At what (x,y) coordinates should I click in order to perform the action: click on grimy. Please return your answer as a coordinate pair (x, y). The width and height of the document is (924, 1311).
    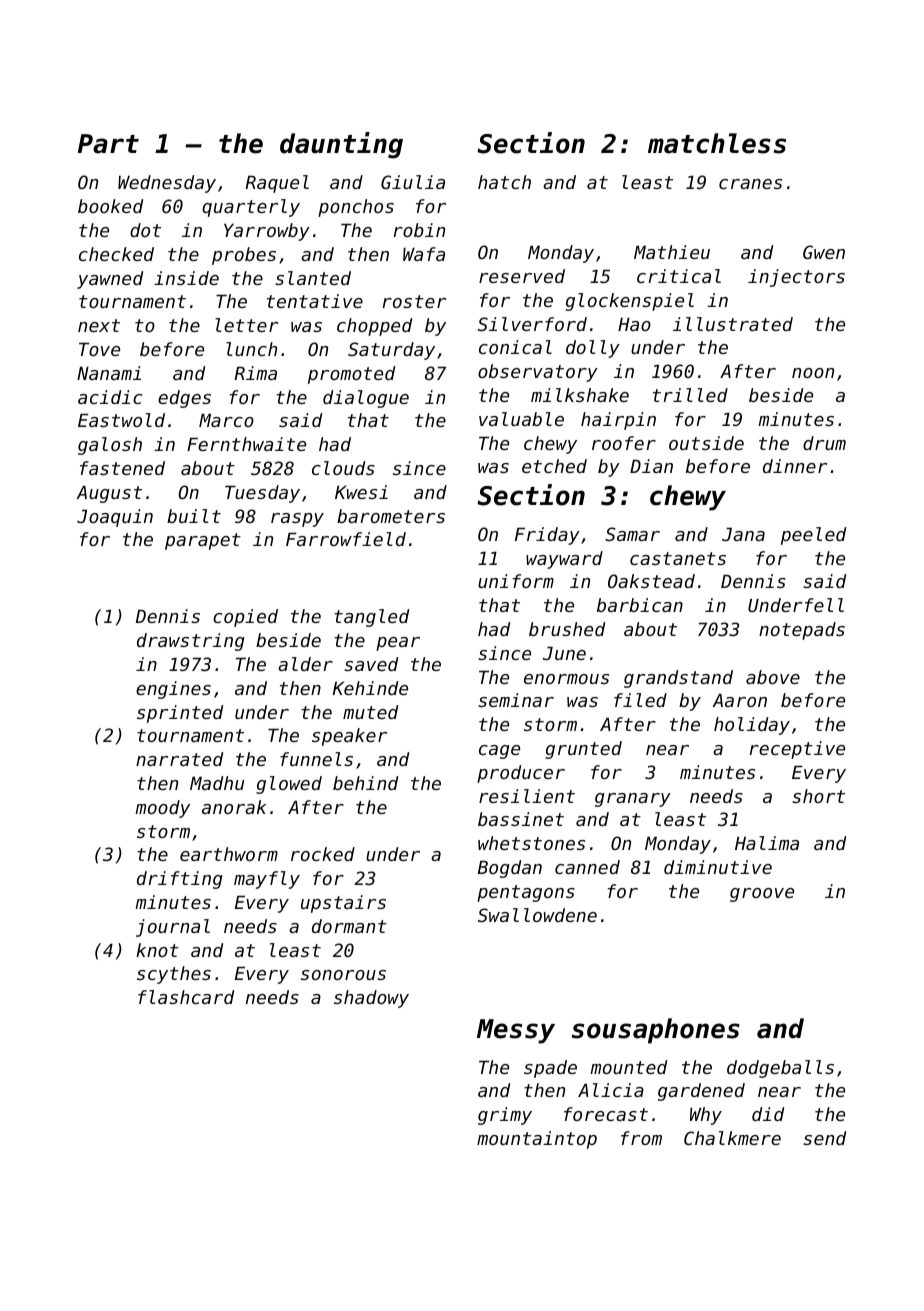
    Looking at the image, I should click on (505, 1116).
